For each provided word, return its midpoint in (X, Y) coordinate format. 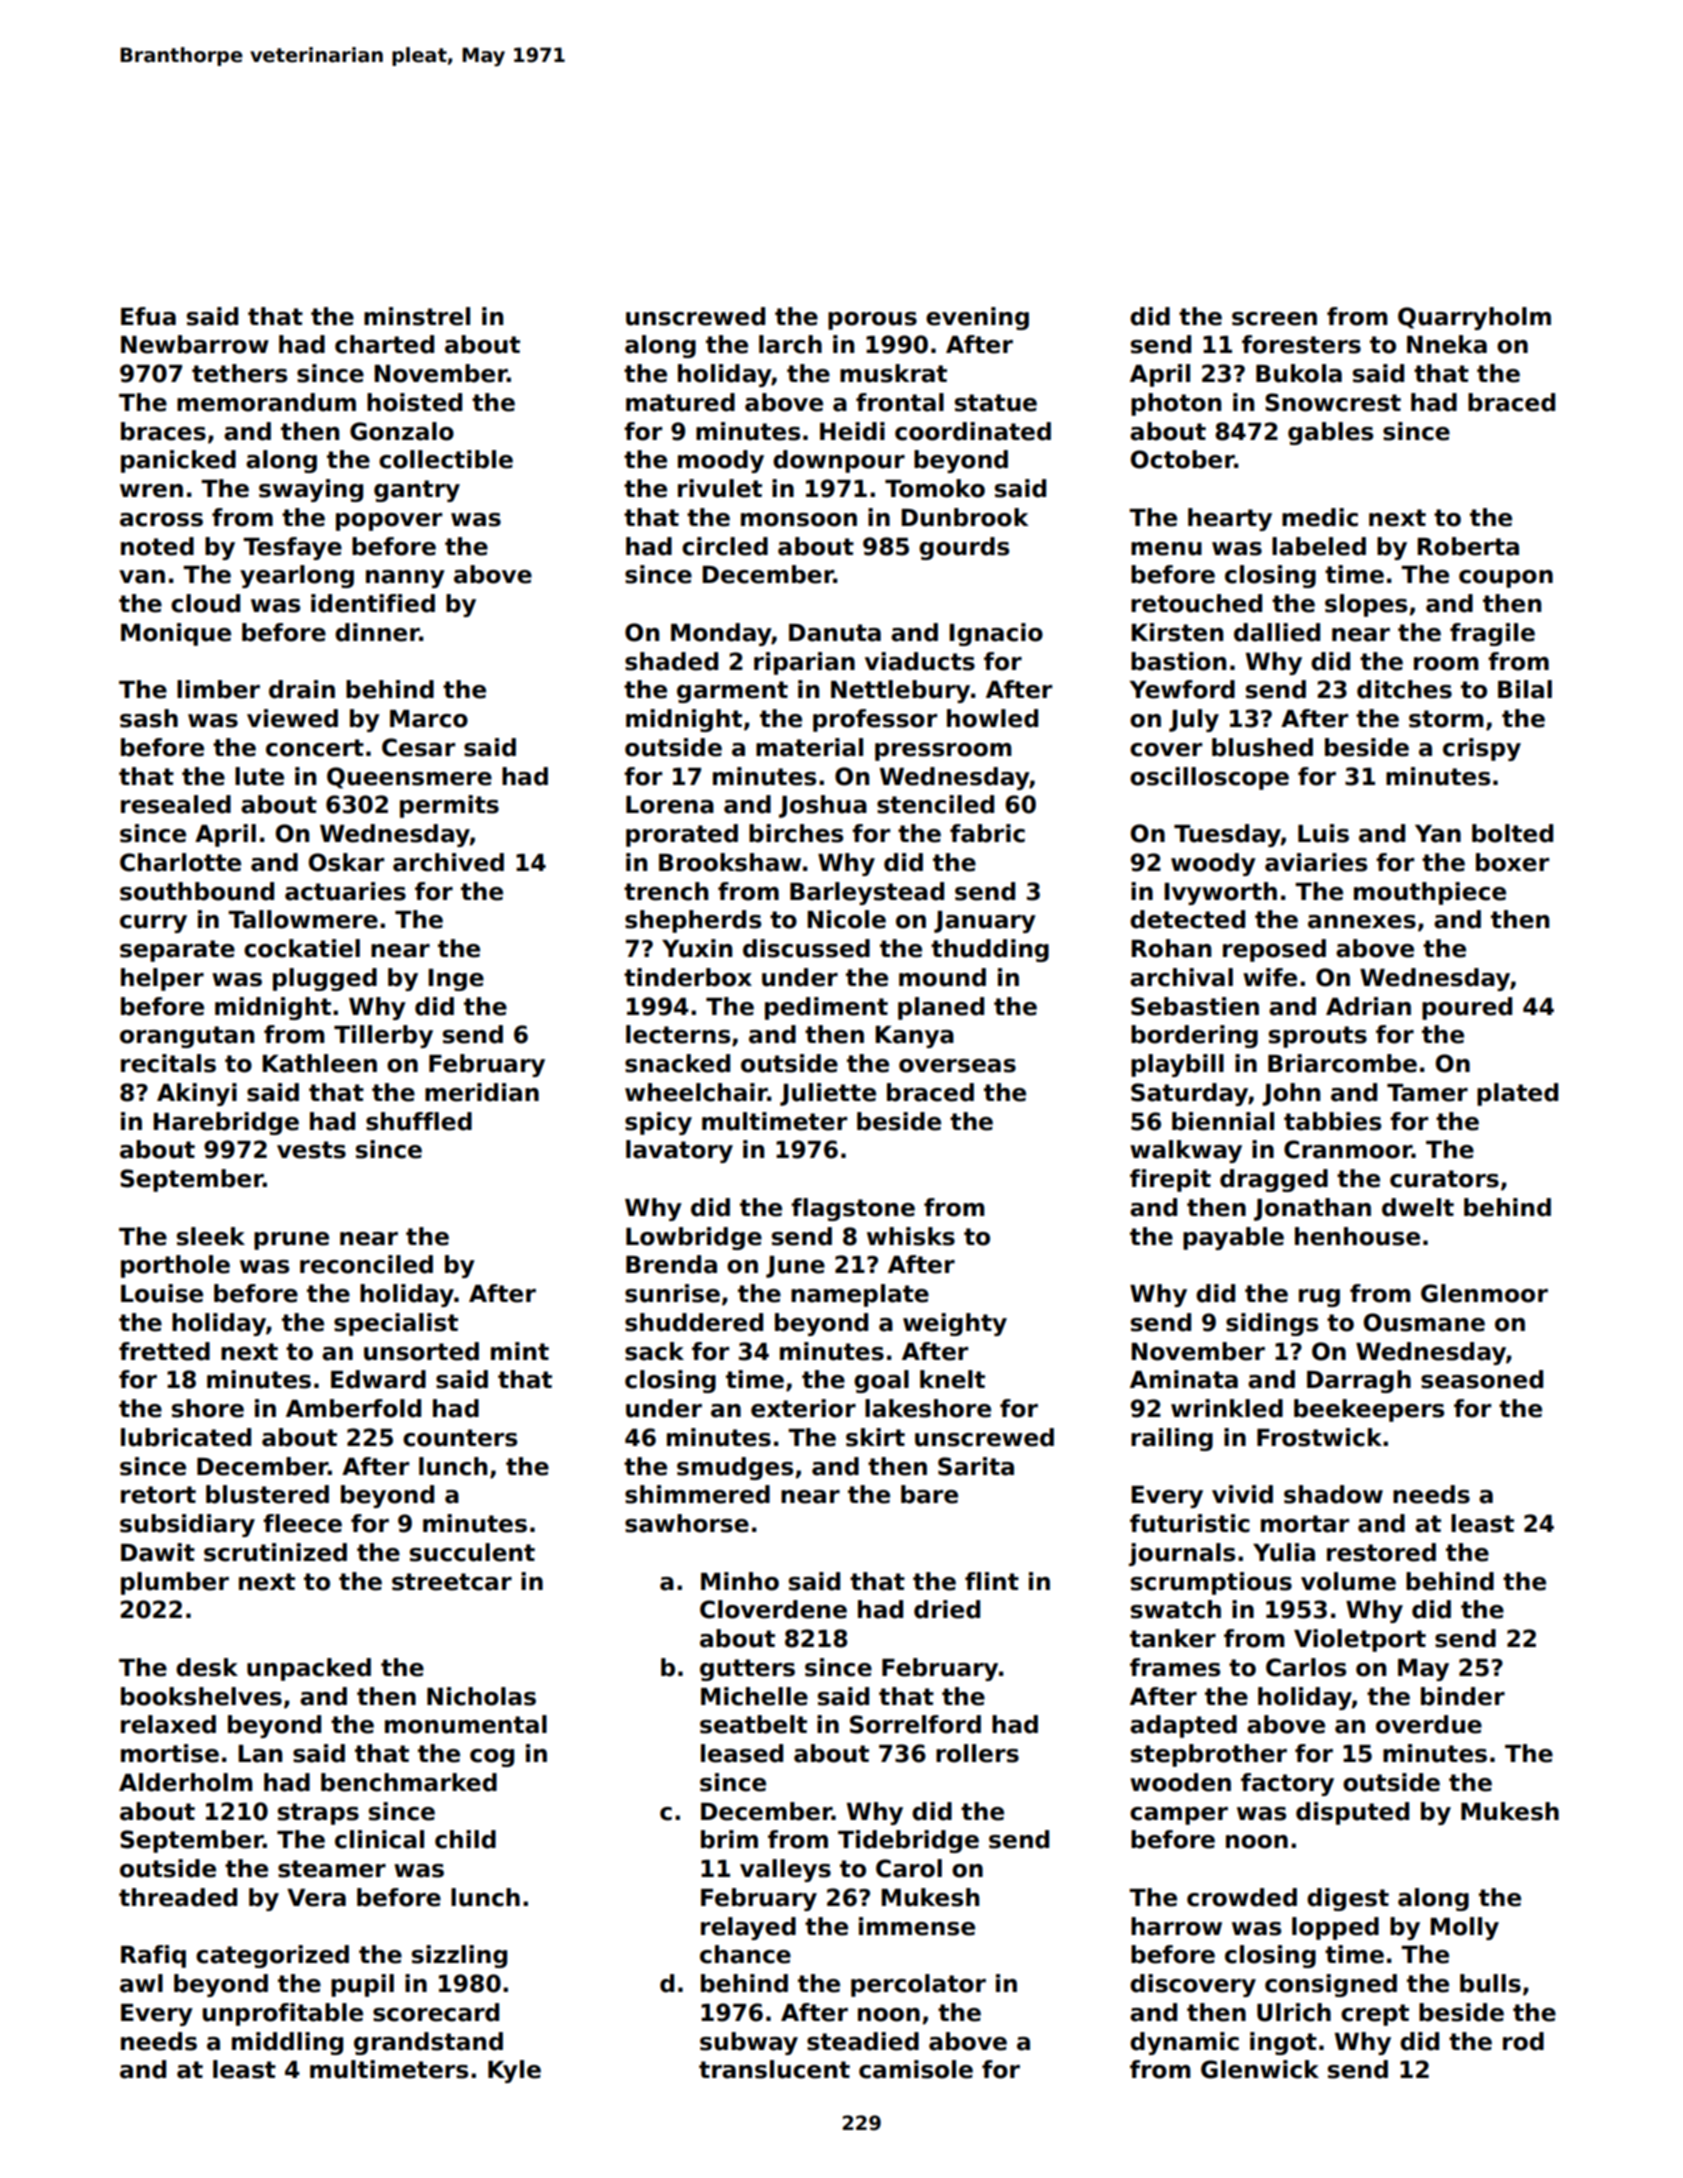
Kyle (514, 2071)
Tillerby (383, 1036)
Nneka (1447, 344)
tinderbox (688, 977)
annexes (1362, 922)
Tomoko (935, 488)
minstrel (417, 316)
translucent (774, 2069)
